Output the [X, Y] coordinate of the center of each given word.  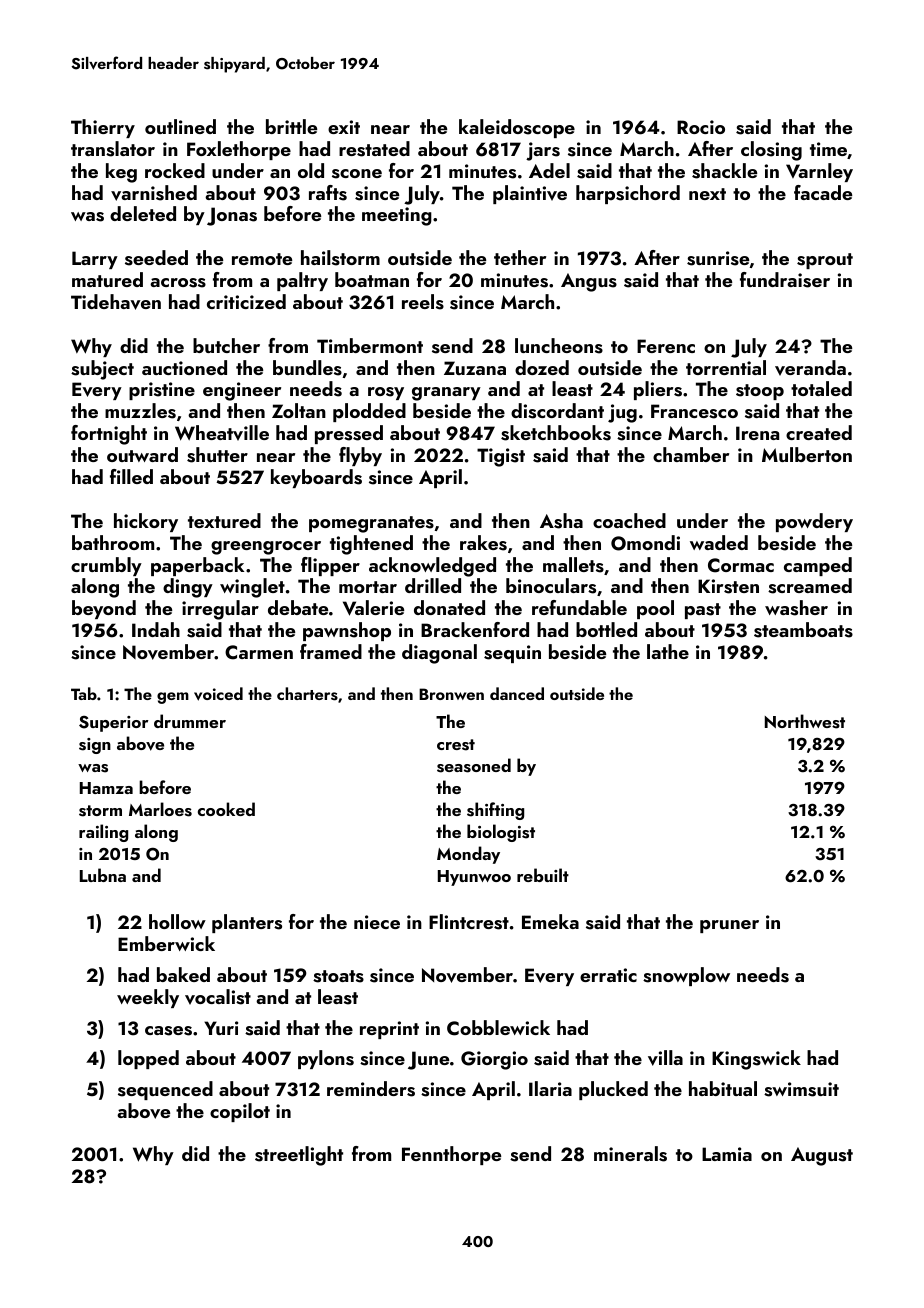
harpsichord [628, 194]
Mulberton [807, 454]
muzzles [140, 411]
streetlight [299, 1156]
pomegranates [371, 524]
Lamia [727, 1154]
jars [543, 151]
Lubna [103, 875]
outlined [180, 126]
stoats [338, 976]
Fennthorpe [451, 1155]
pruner [729, 926]
